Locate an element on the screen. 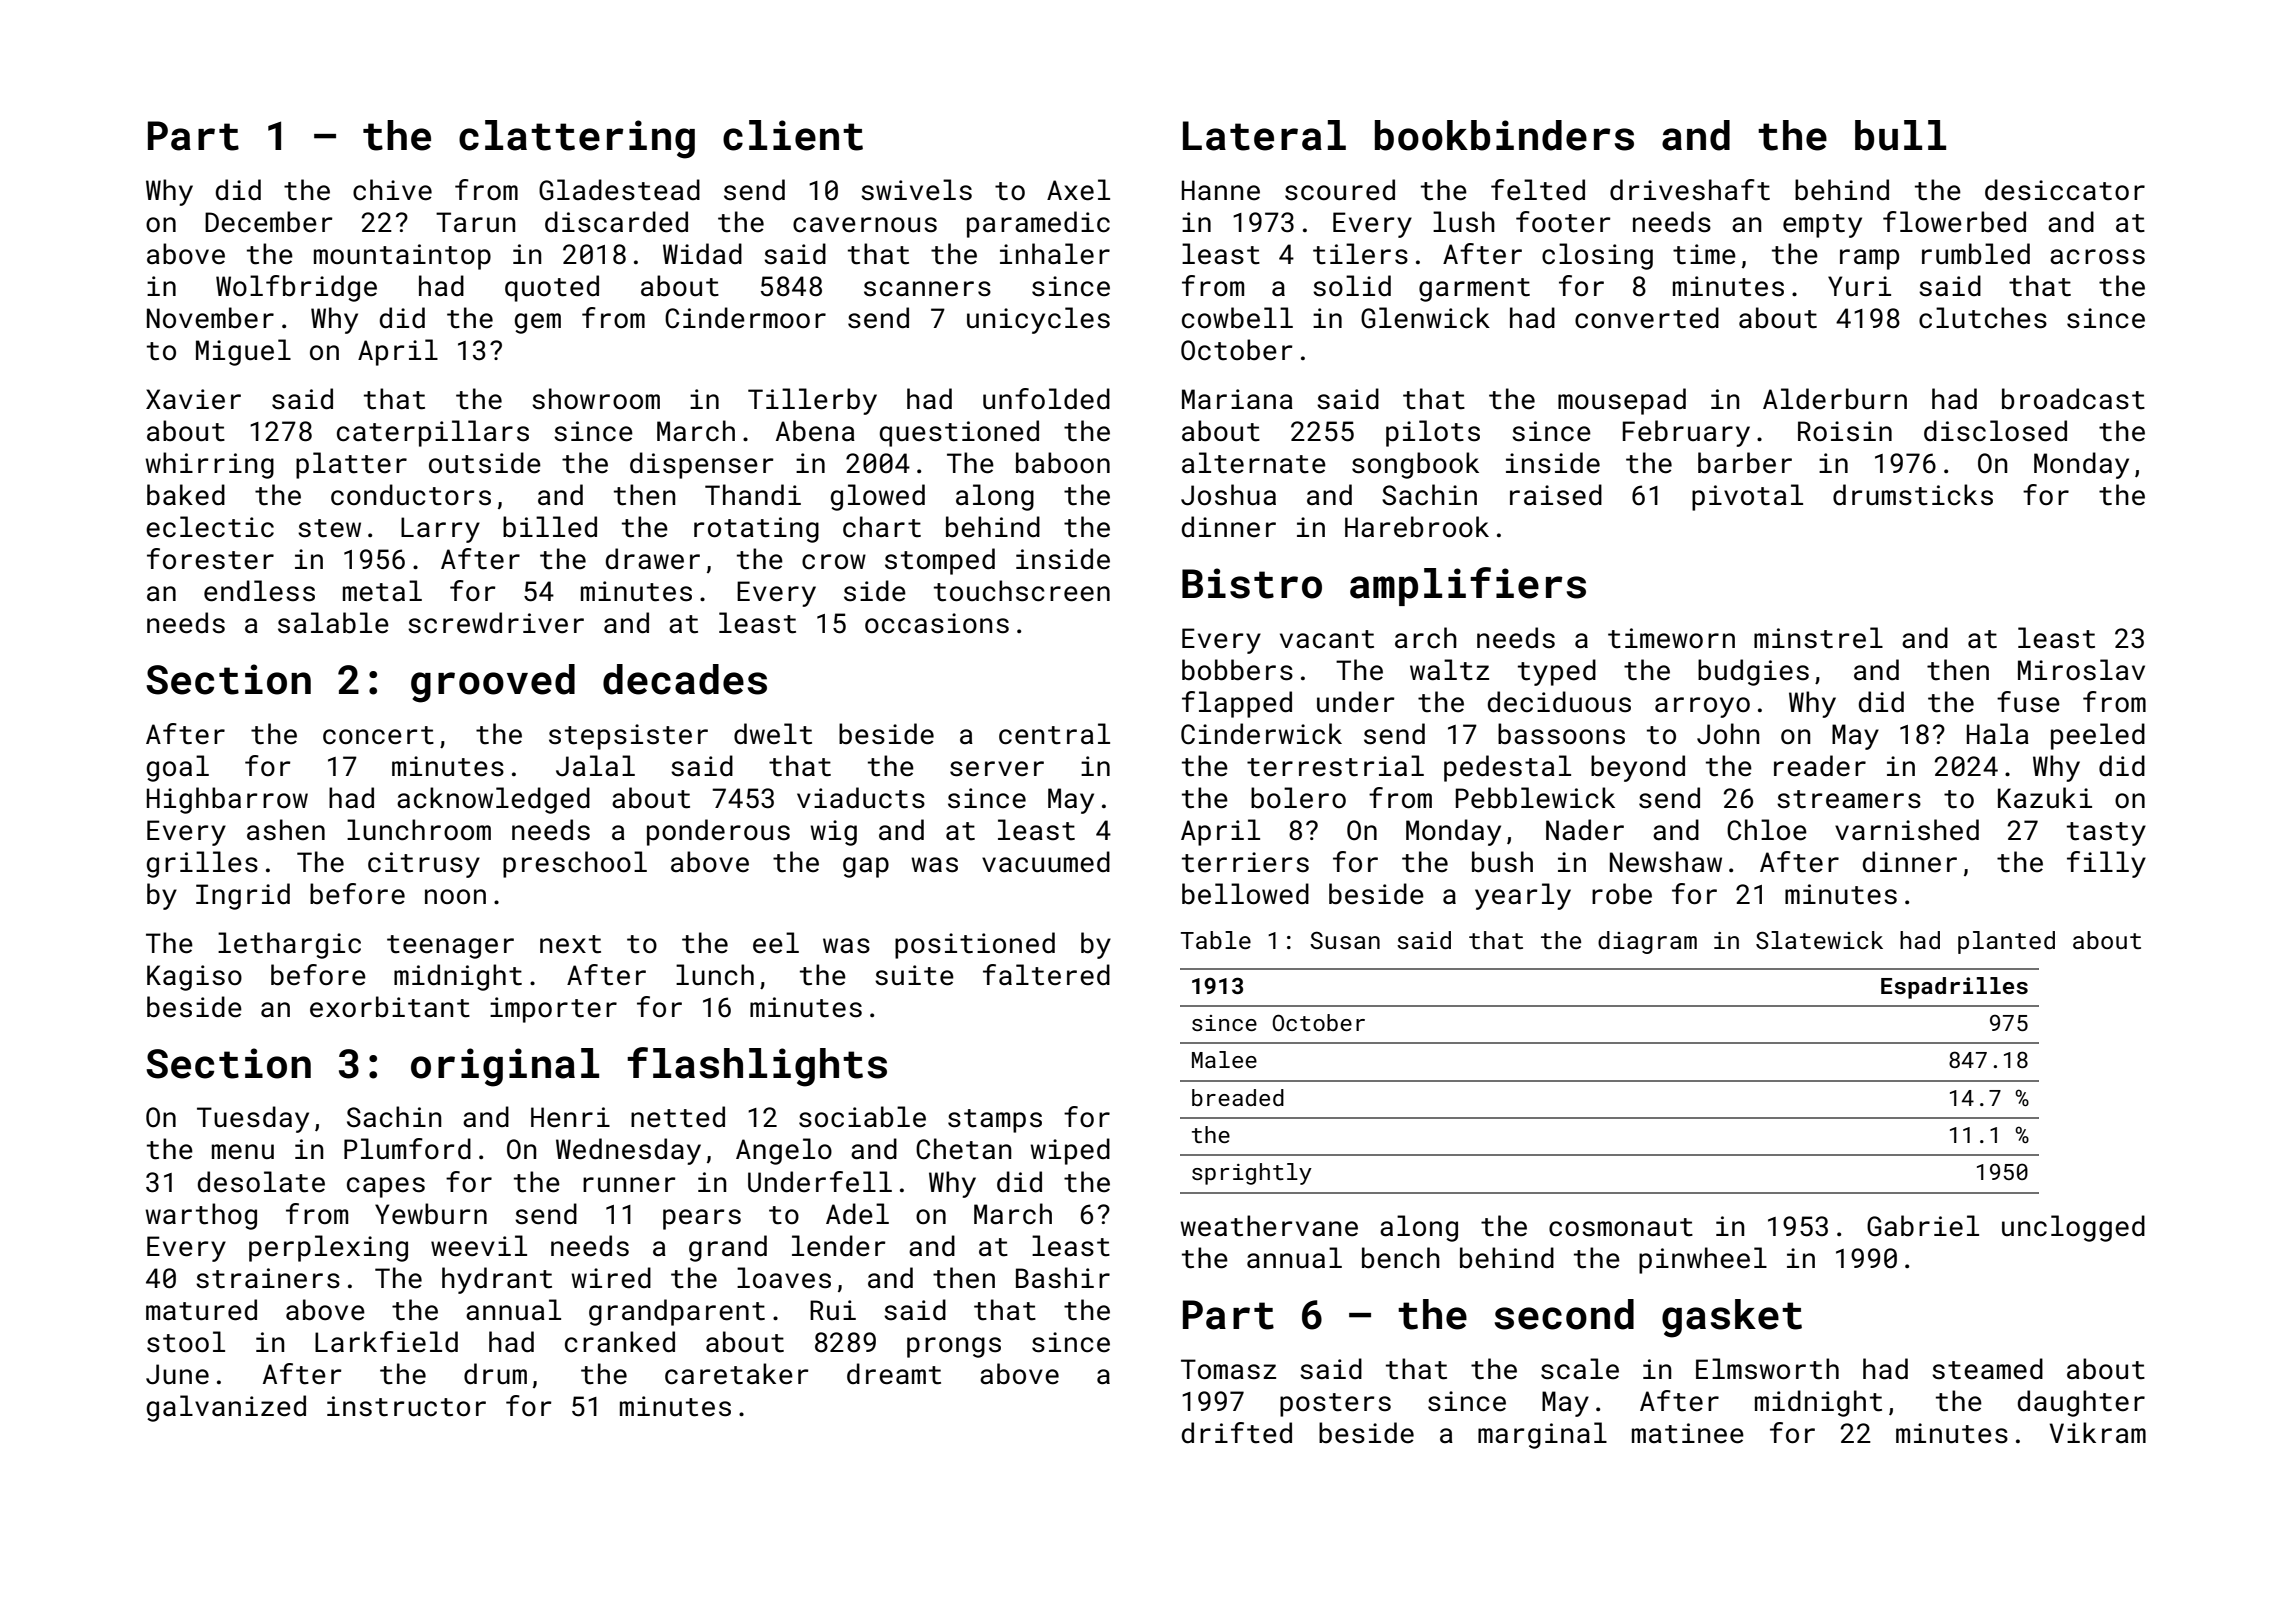 The height and width of the screenshot is (1620, 2292). bench is located at coordinates (1401, 1258).
